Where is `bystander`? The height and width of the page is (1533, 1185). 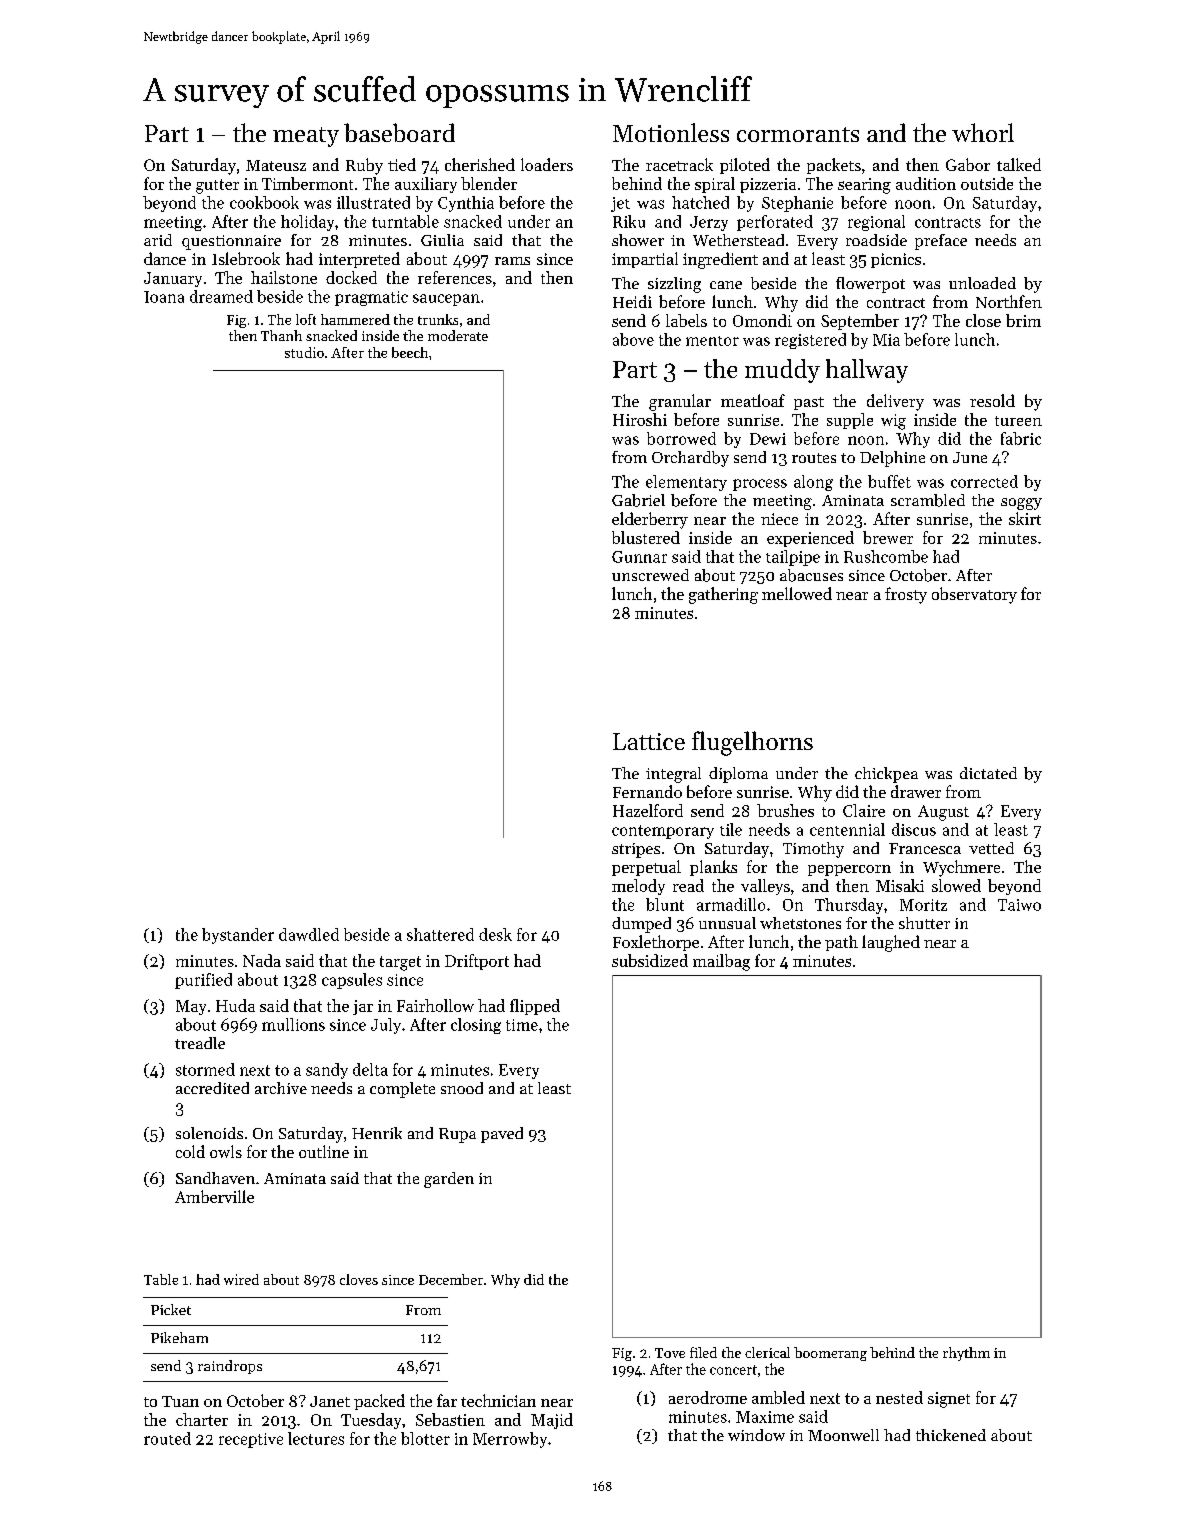 bystander is located at coordinates (238, 936).
